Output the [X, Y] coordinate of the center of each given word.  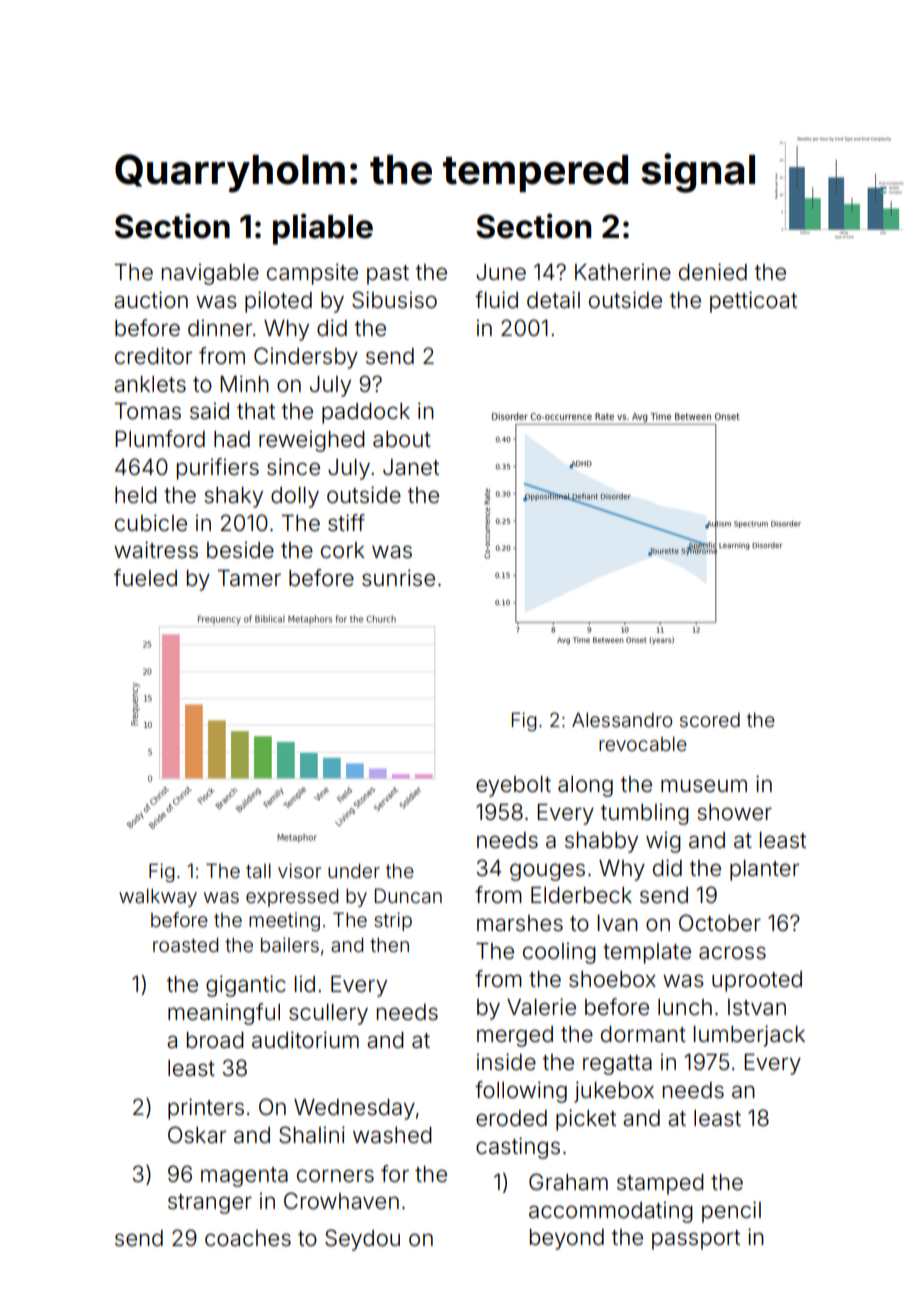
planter [764, 870]
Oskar [197, 1135]
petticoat [753, 302]
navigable [210, 274]
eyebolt [513, 786]
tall [258, 871]
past [388, 275]
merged [515, 1036]
